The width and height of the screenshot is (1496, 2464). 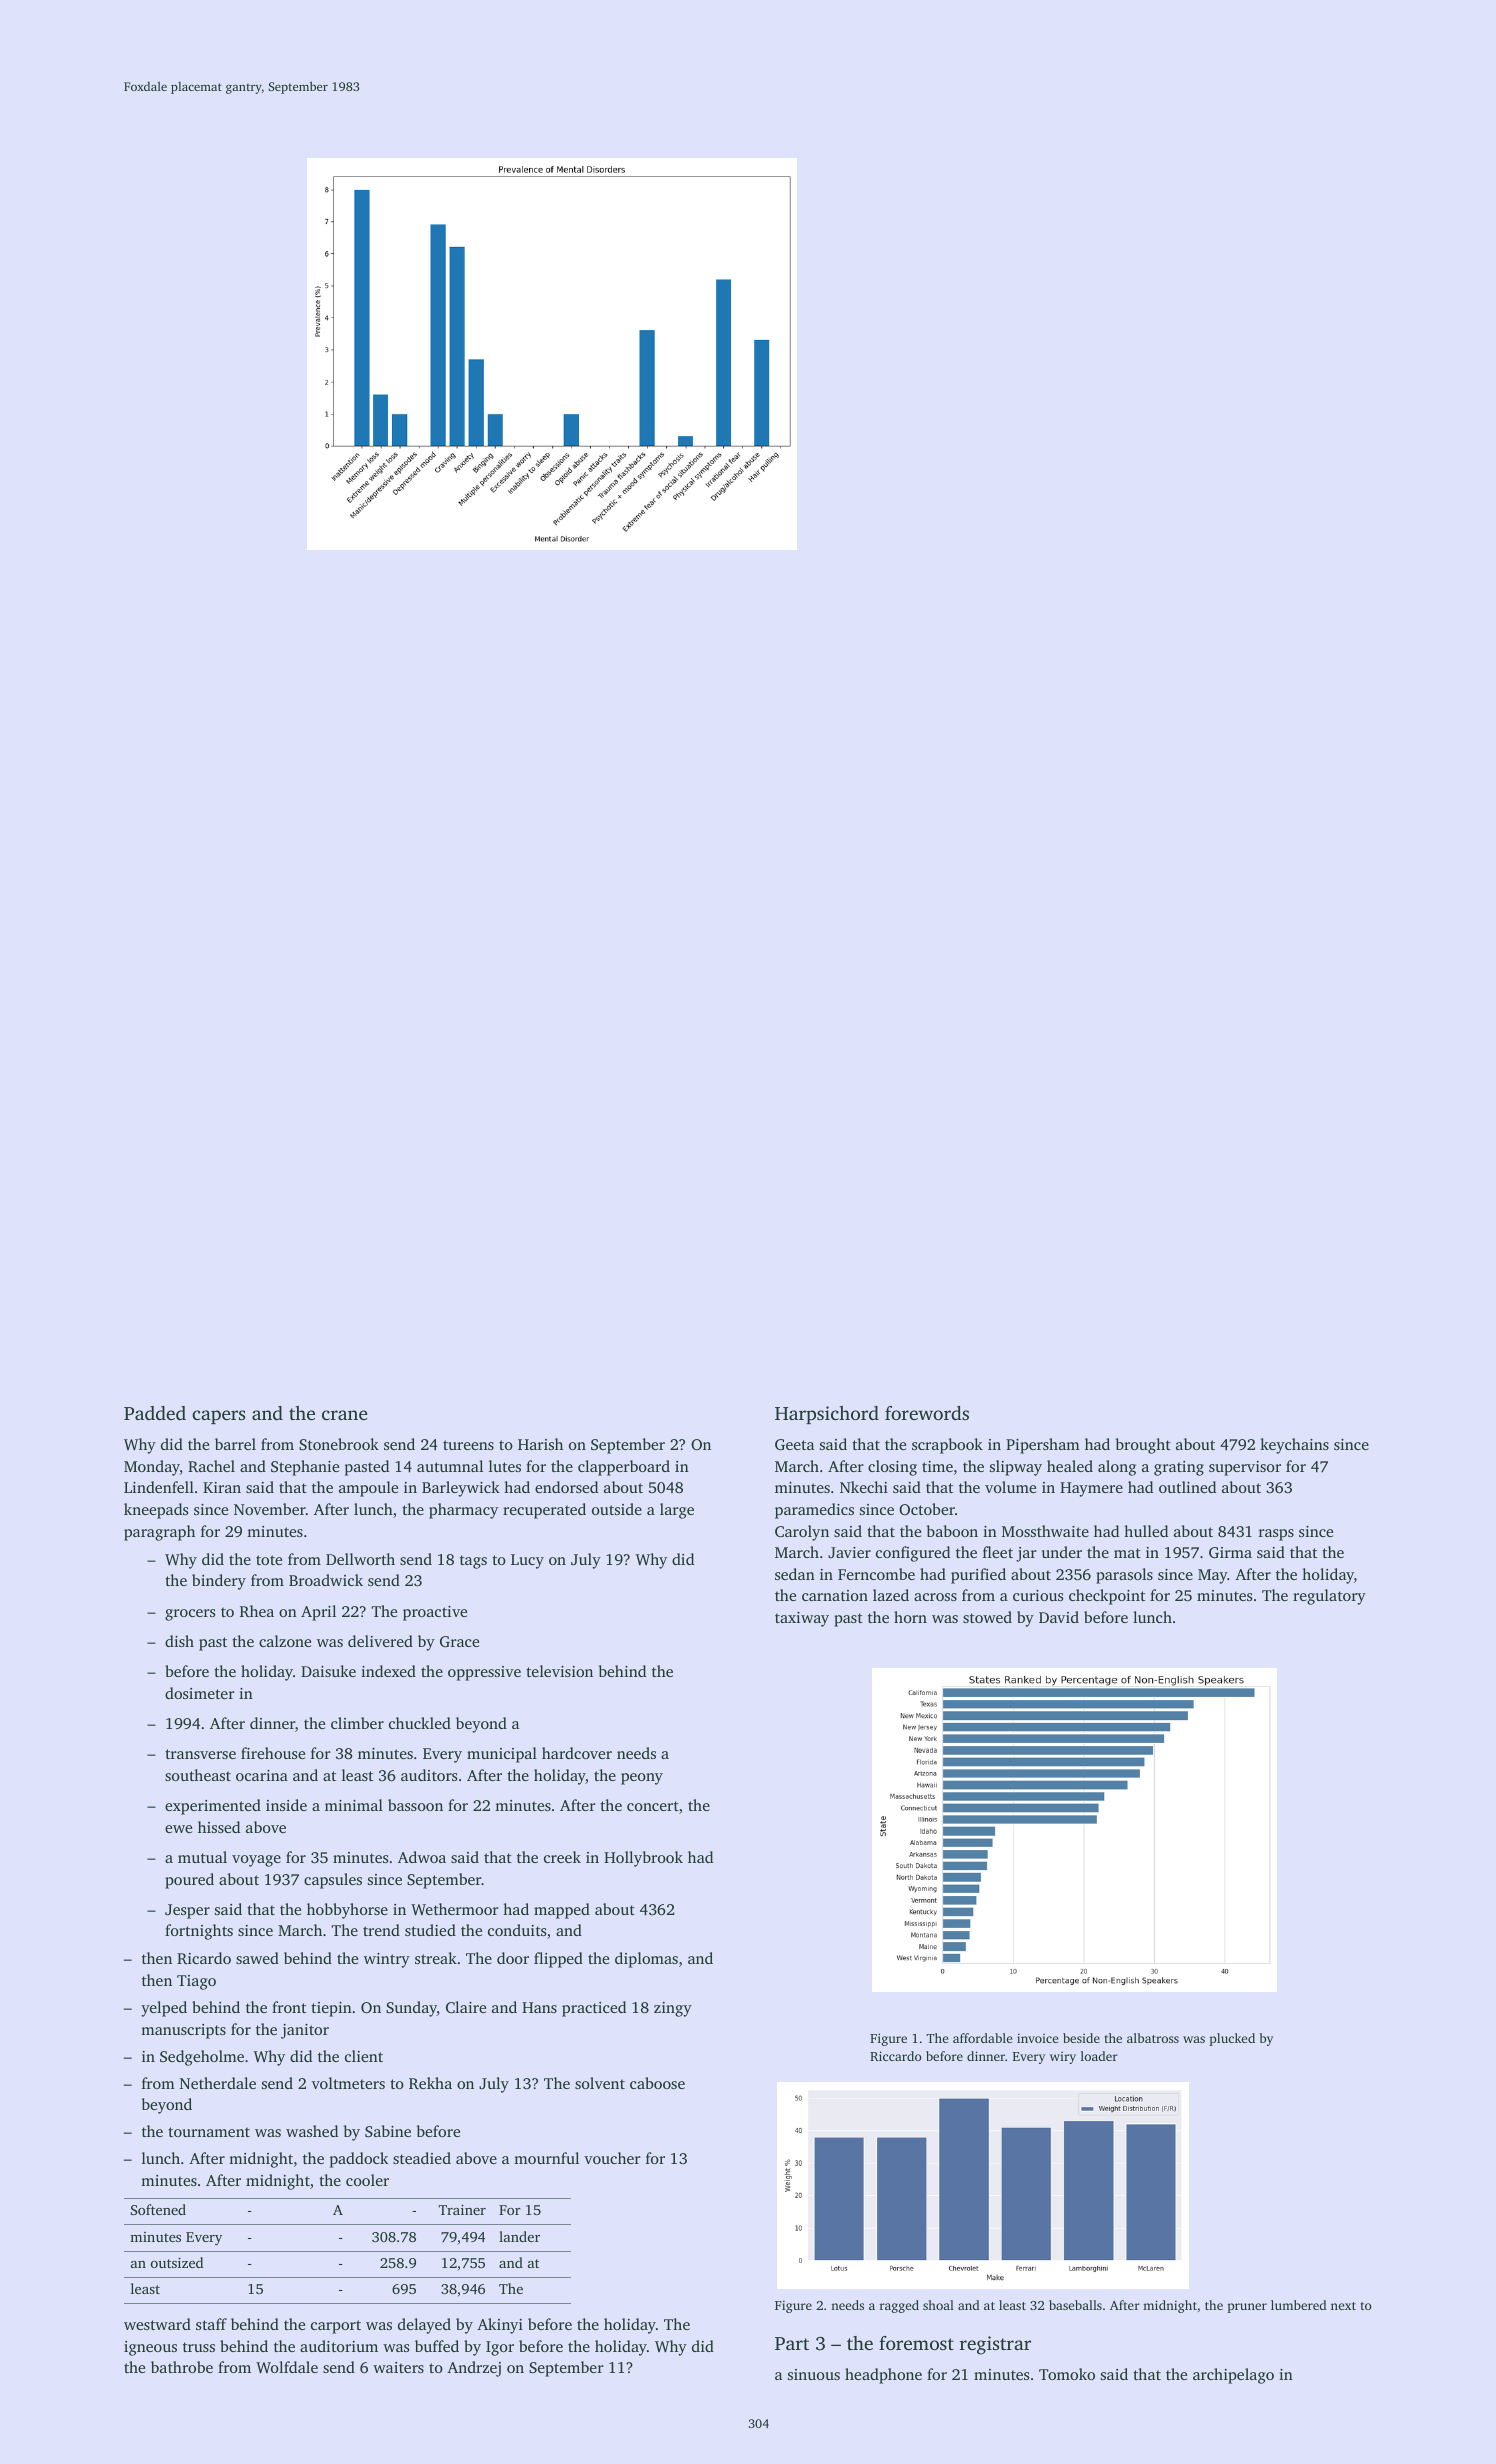 What do you see at coordinates (398, 2367) in the screenshot?
I see `waiters` at bounding box center [398, 2367].
